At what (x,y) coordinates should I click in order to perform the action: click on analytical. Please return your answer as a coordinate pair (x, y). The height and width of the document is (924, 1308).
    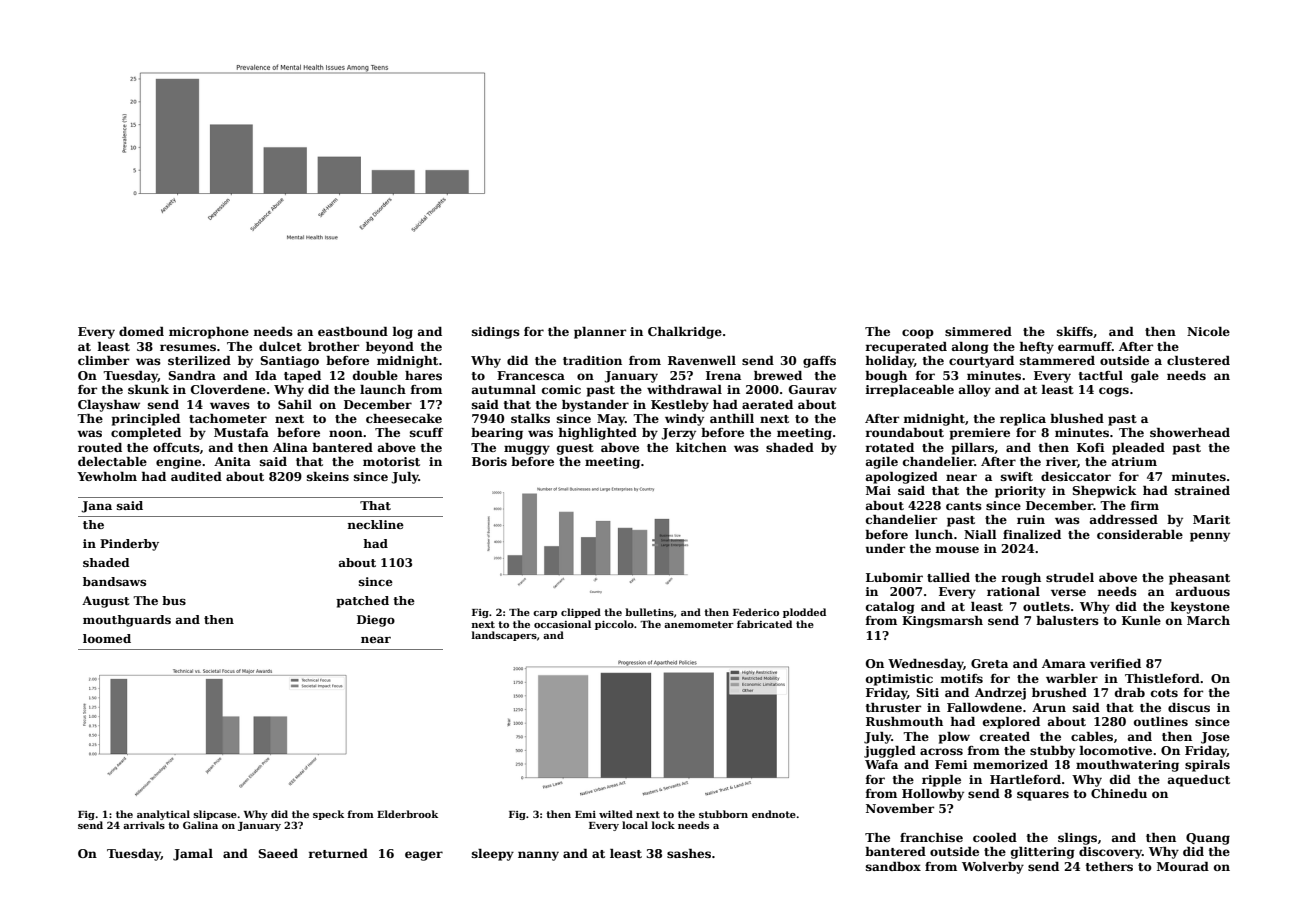
    Looking at the image, I should click on (163, 815).
